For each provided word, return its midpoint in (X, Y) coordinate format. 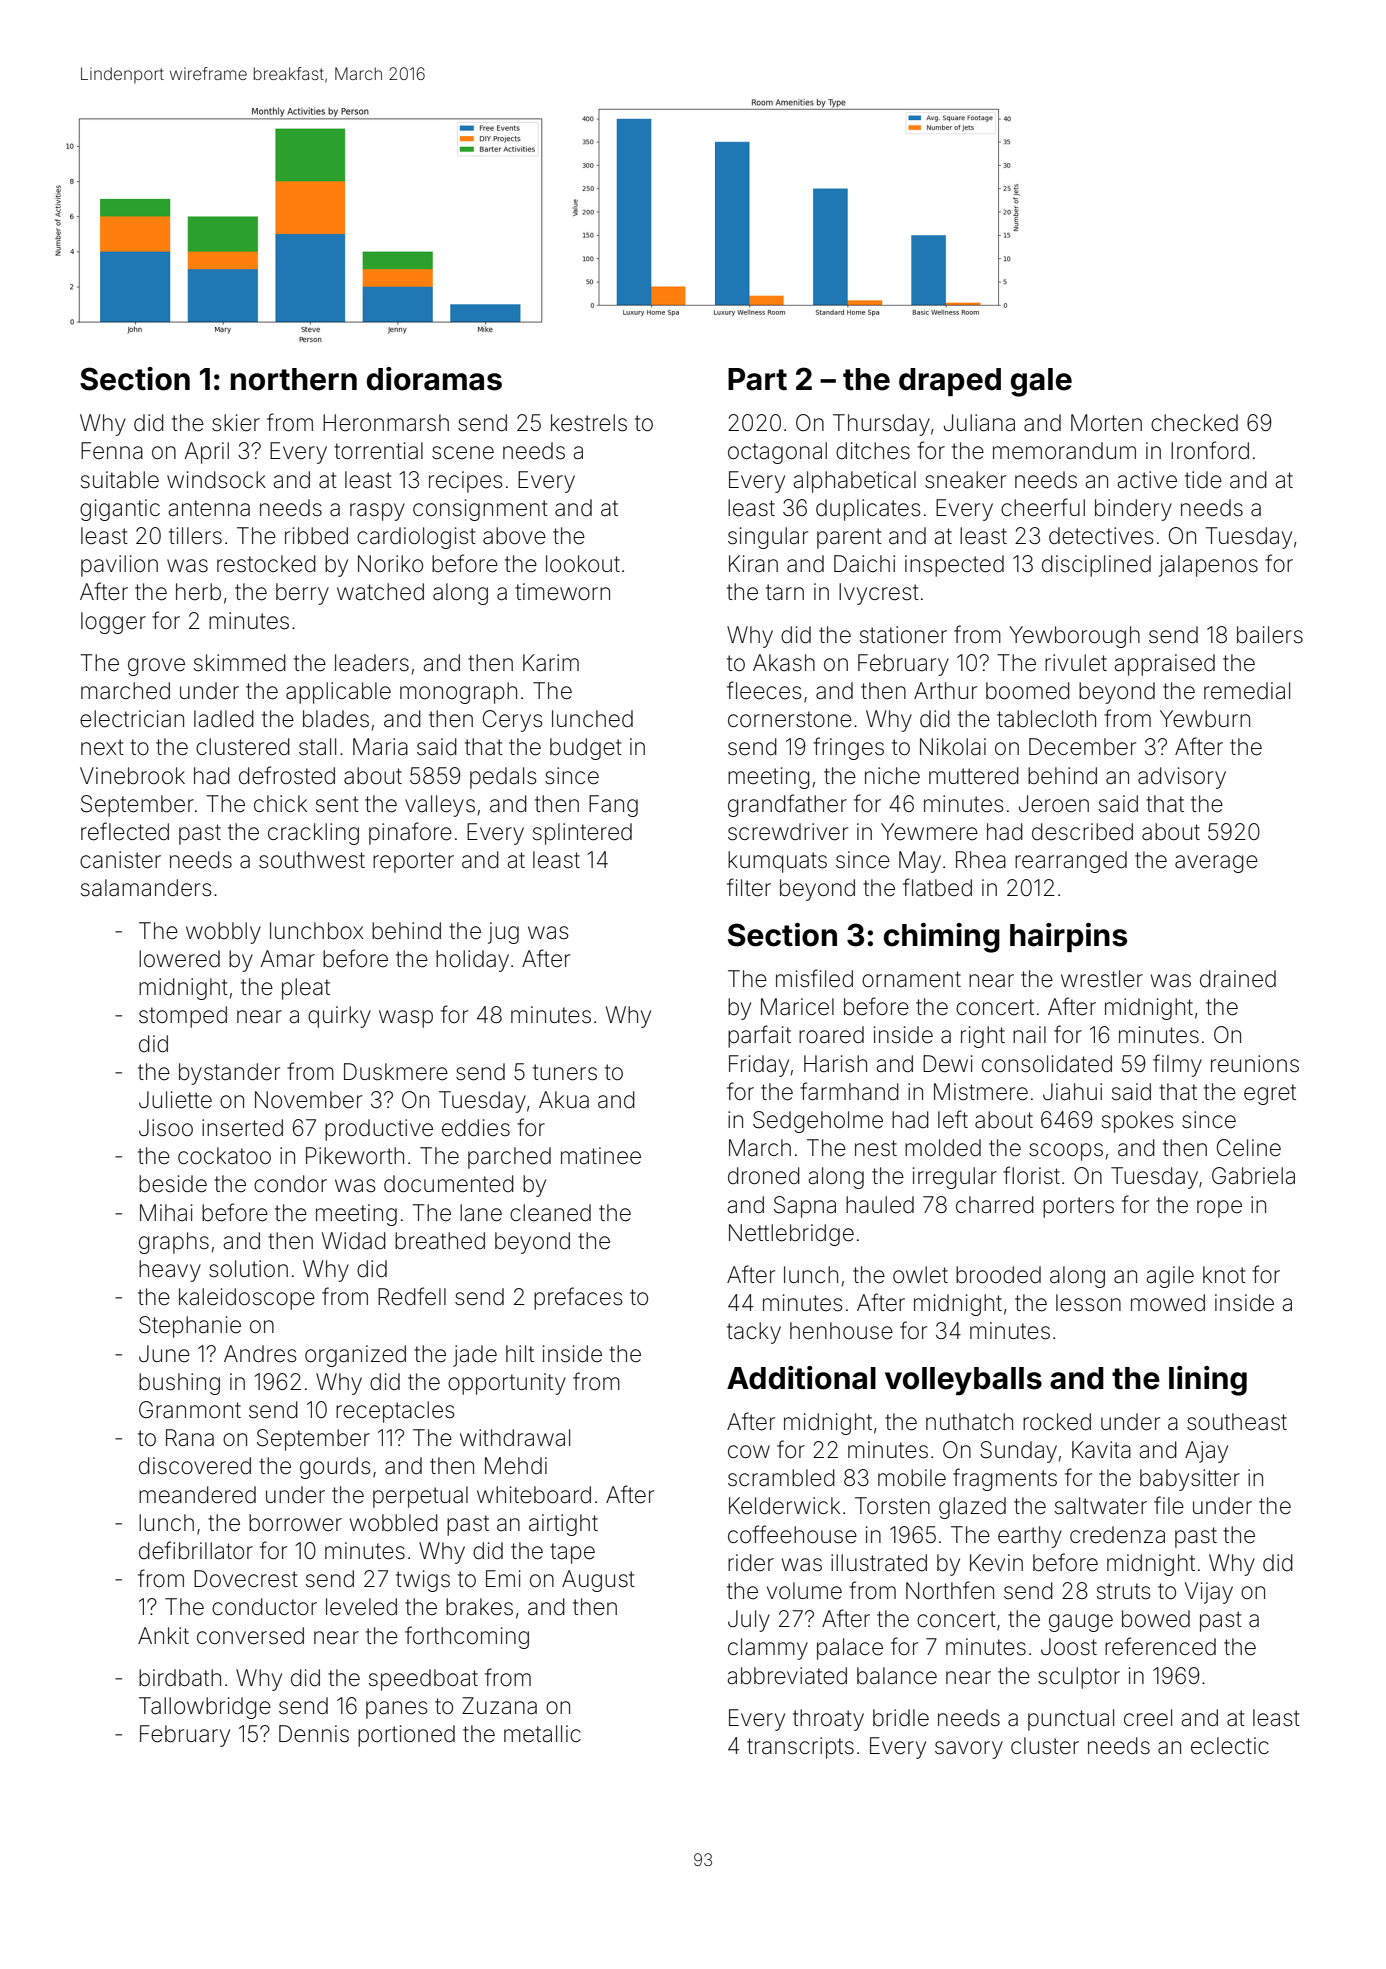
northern (294, 379)
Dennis (314, 1734)
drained (1238, 979)
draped (950, 382)
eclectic (1230, 1746)
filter (749, 887)
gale (1041, 382)
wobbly (223, 933)
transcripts (800, 1748)
